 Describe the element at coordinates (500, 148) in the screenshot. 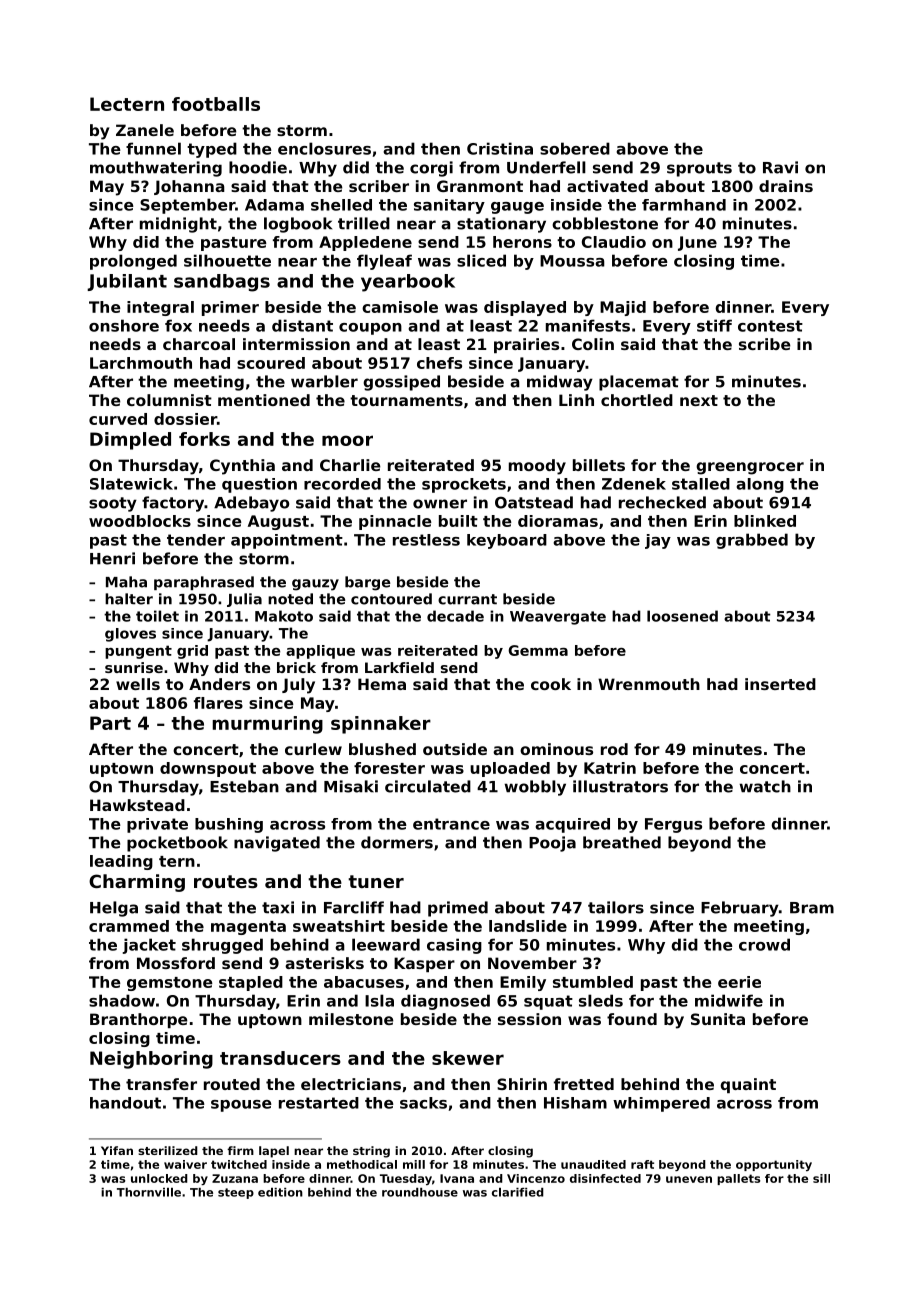

I see `Cristina` at that location.
